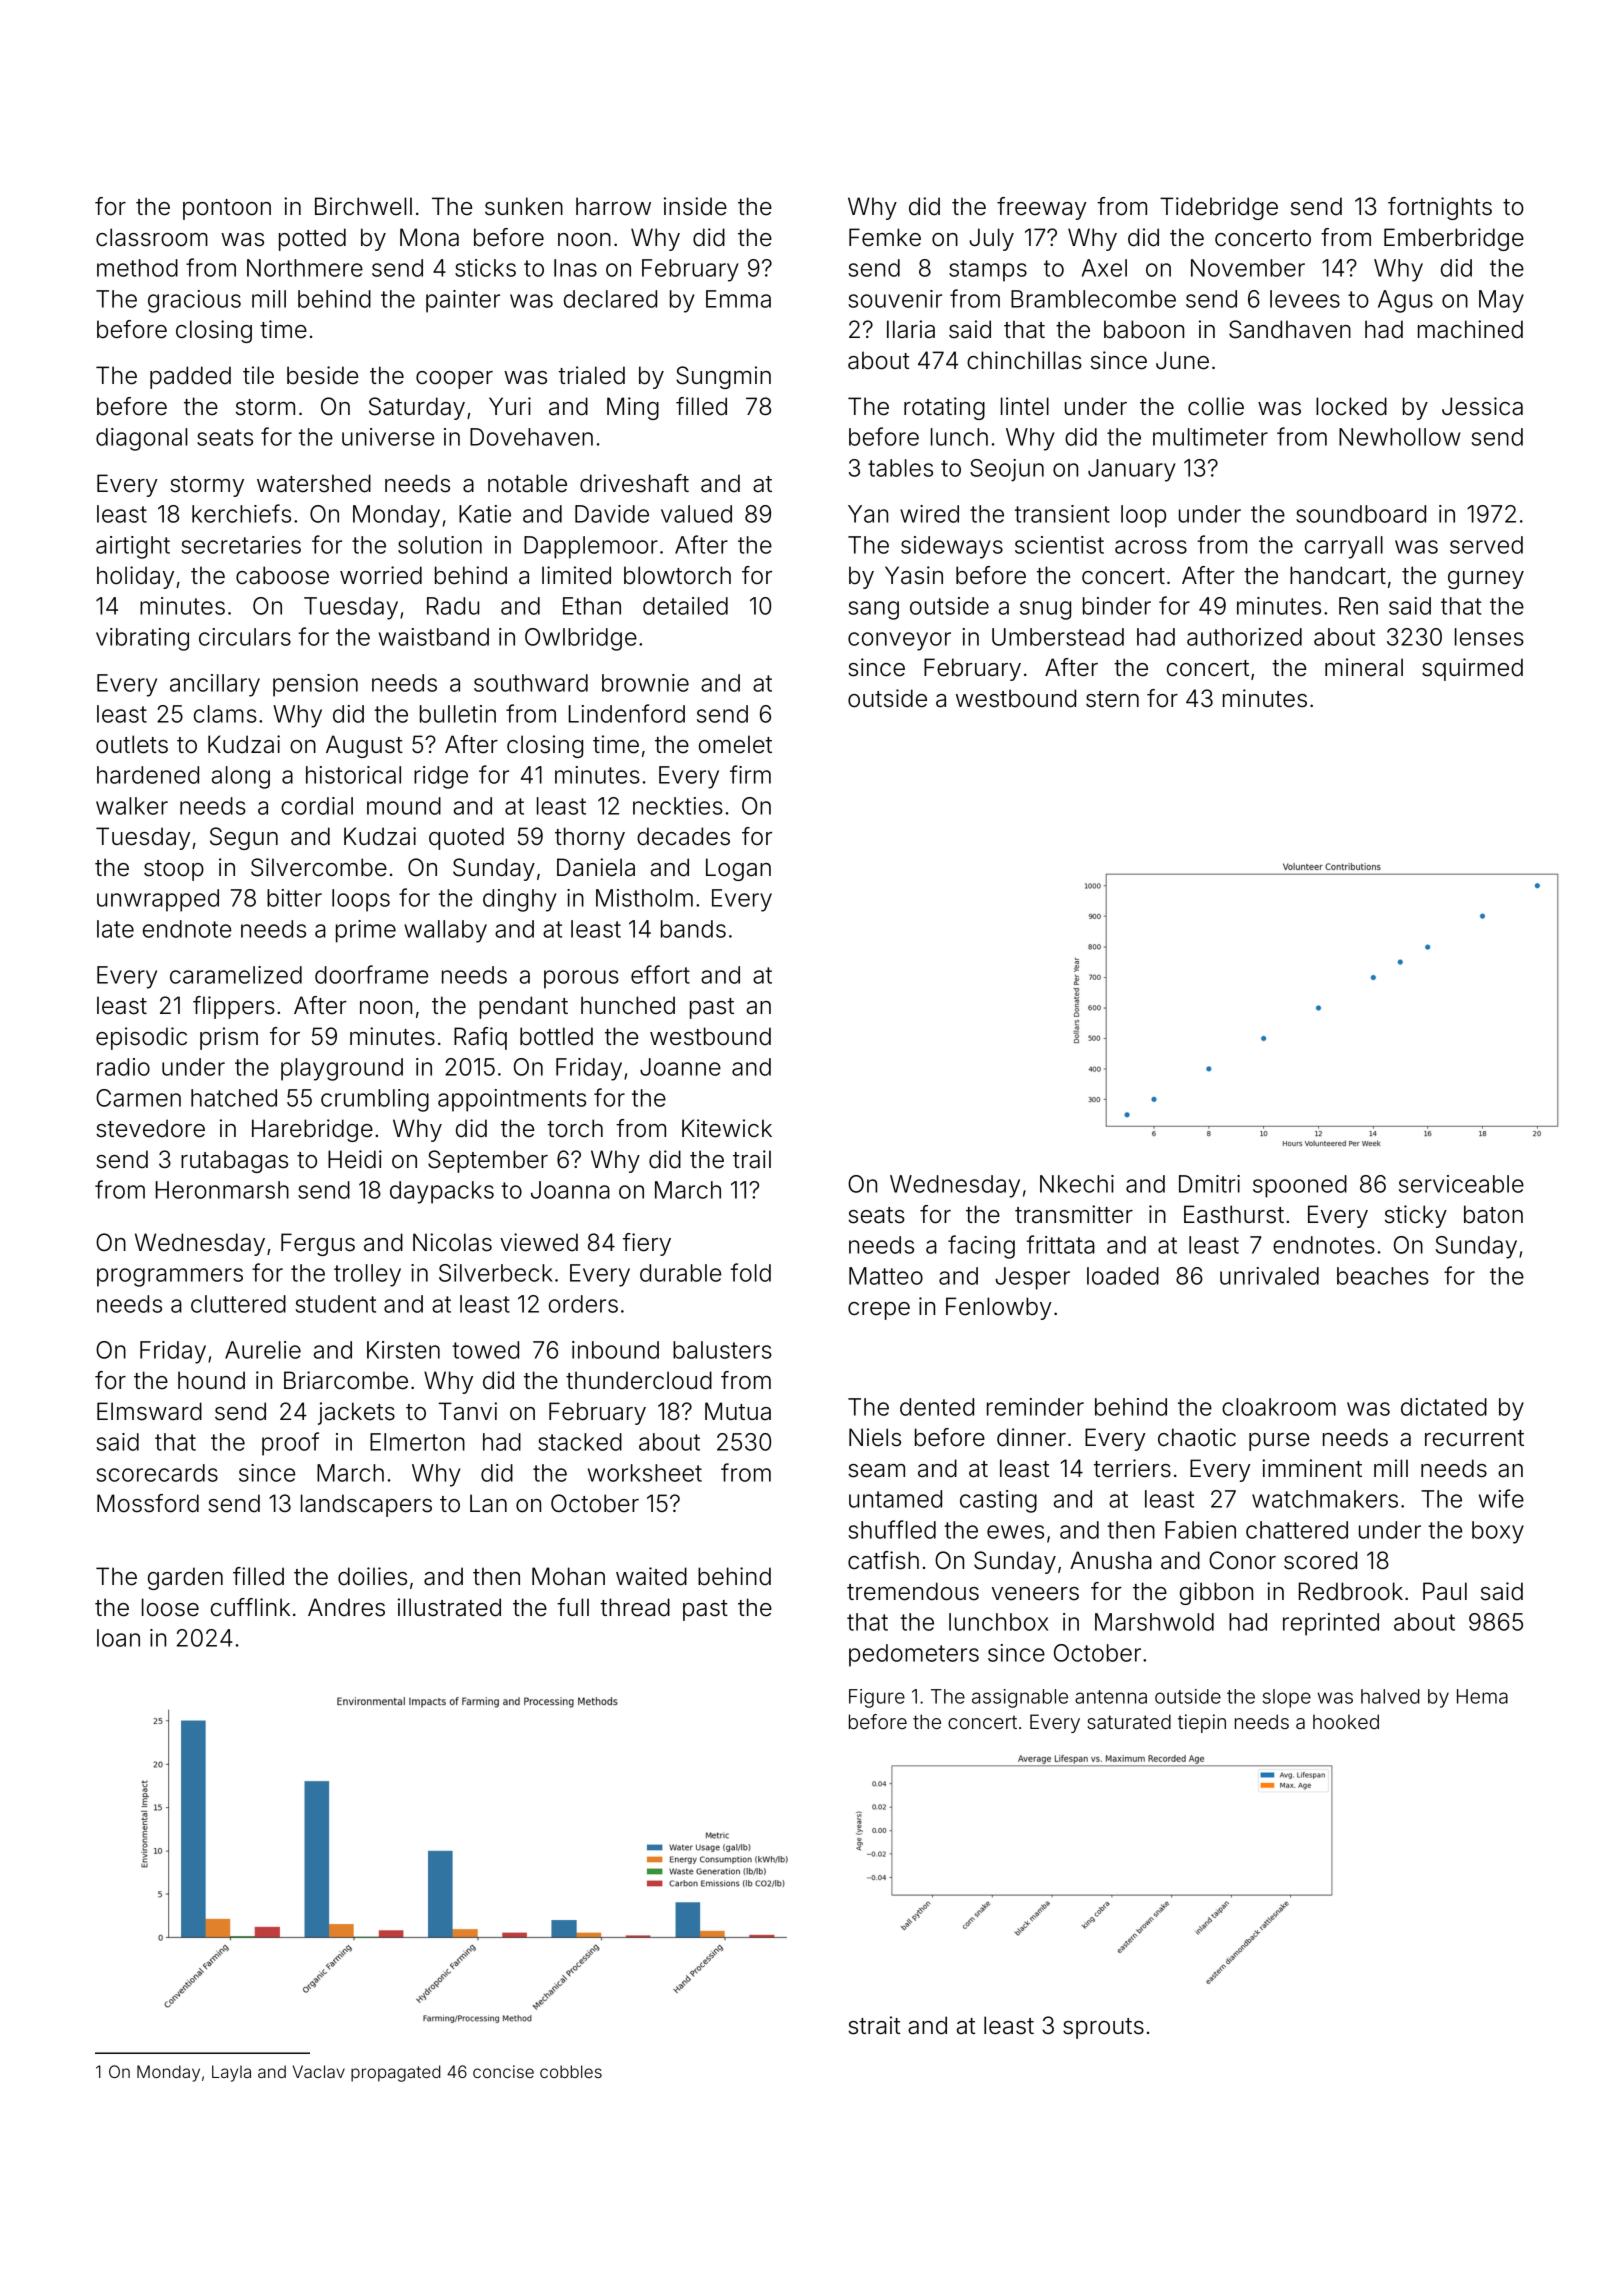 This screenshot has height=2292, width=1620. I want to click on doorframe, so click(371, 974).
